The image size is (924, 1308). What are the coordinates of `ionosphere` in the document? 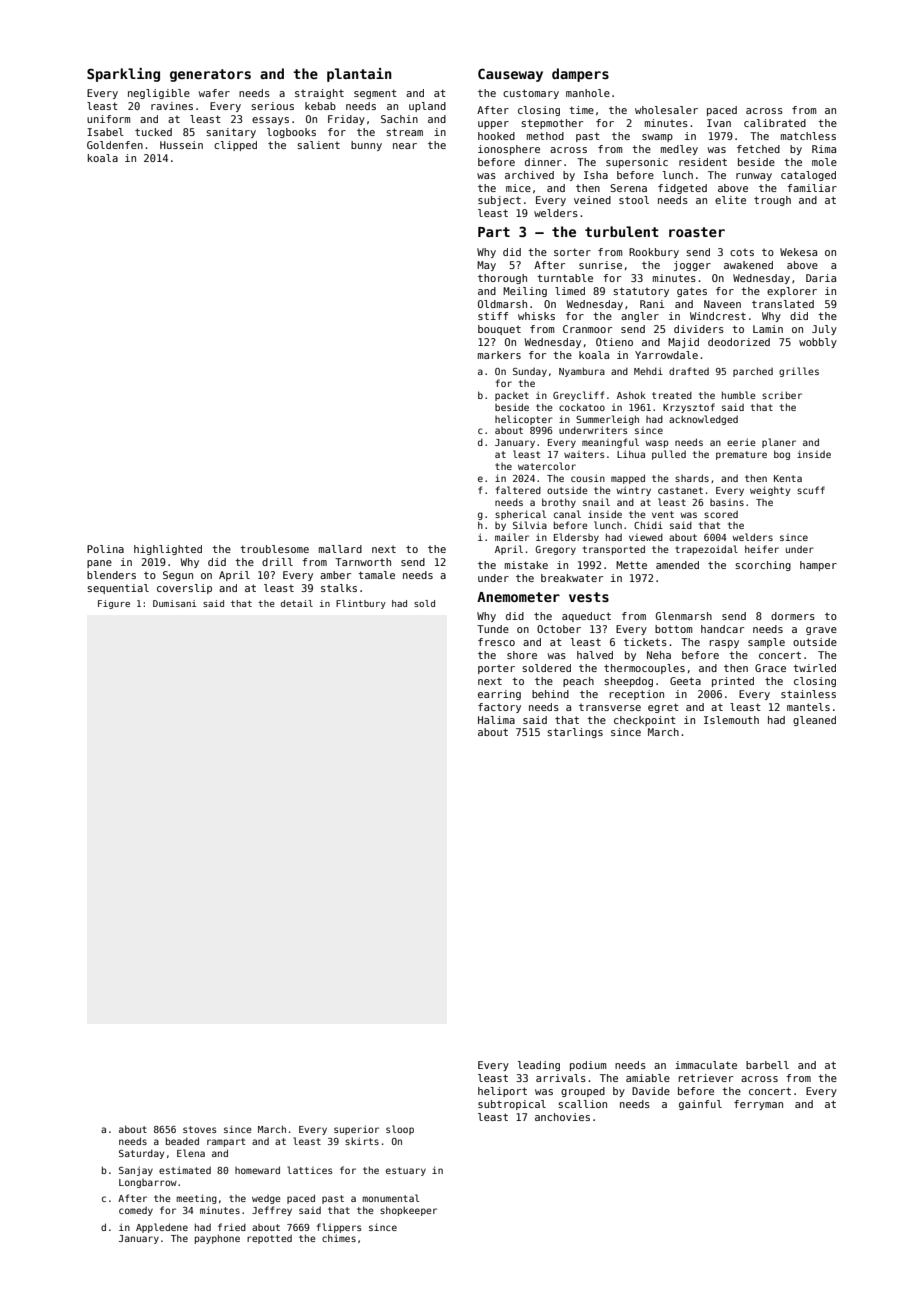 It's located at (509, 150).
